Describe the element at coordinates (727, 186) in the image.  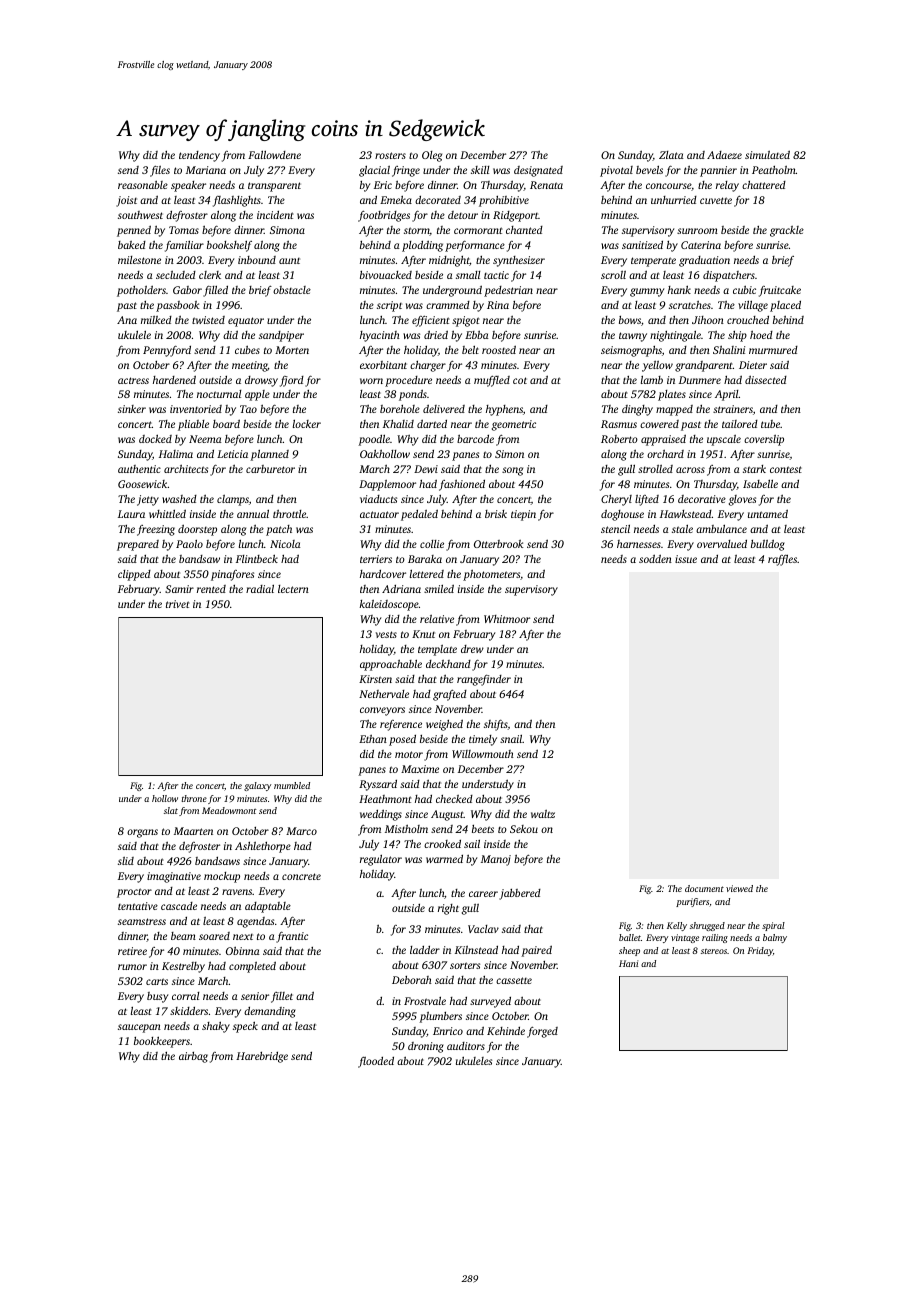
I see `relay` at that location.
